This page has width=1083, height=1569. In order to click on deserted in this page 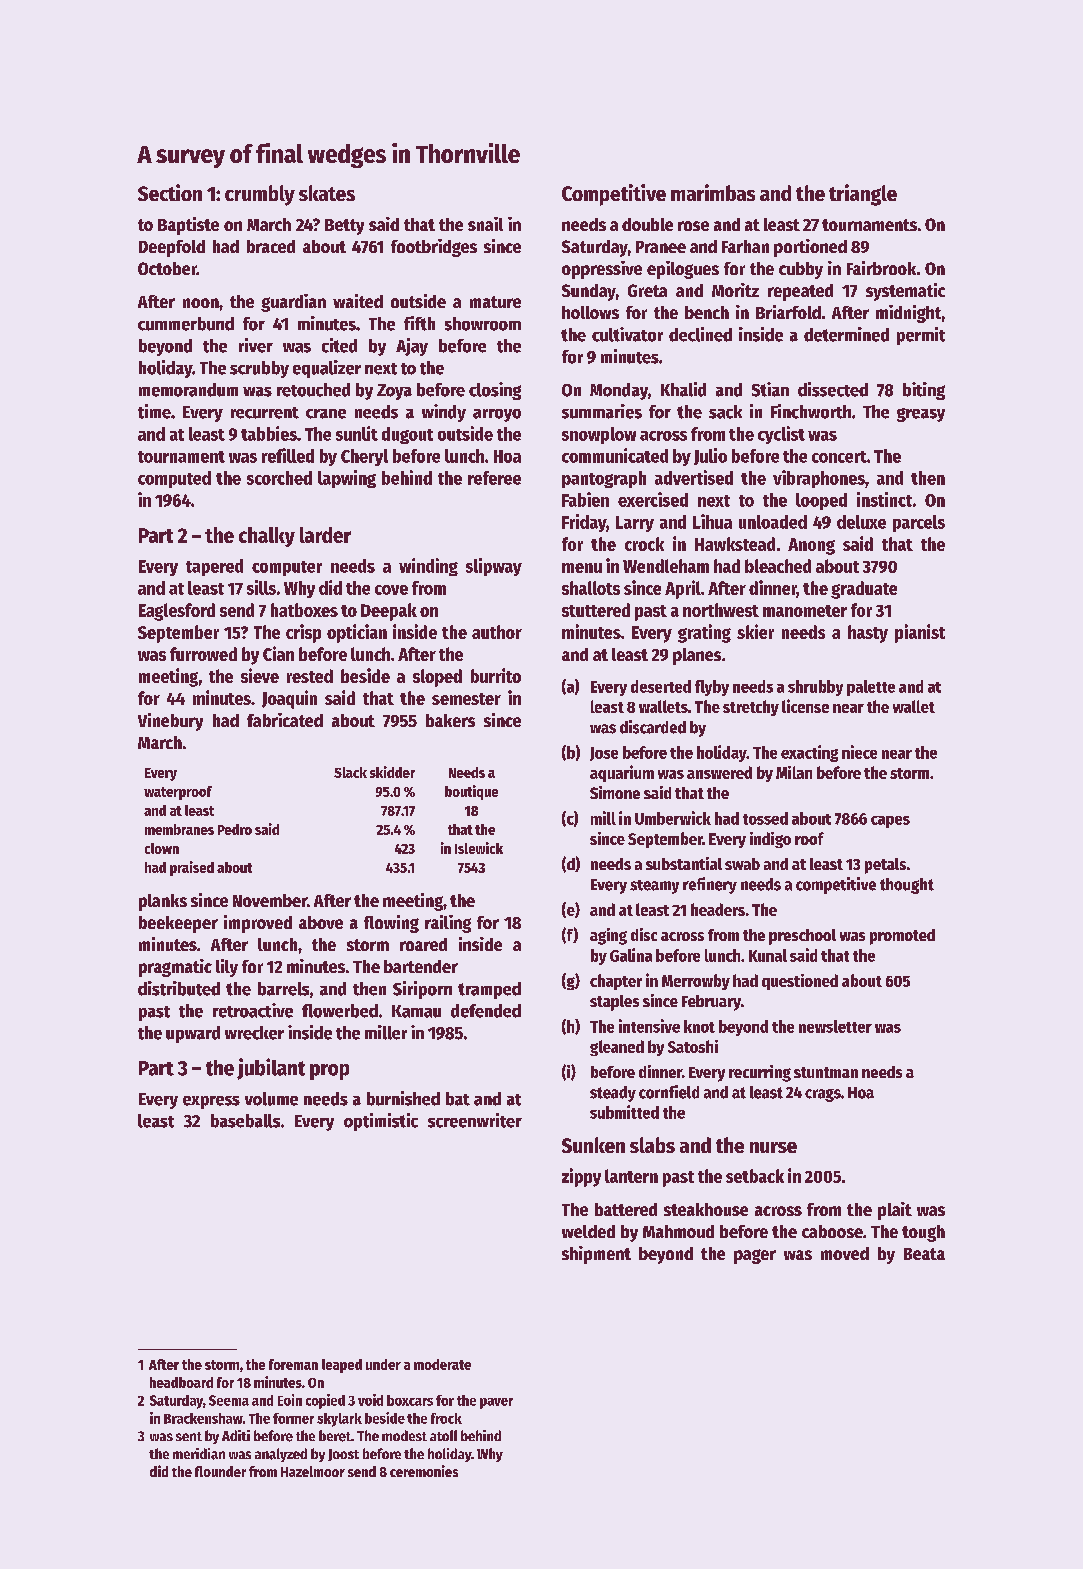, I will do `click(661, 686)`.
